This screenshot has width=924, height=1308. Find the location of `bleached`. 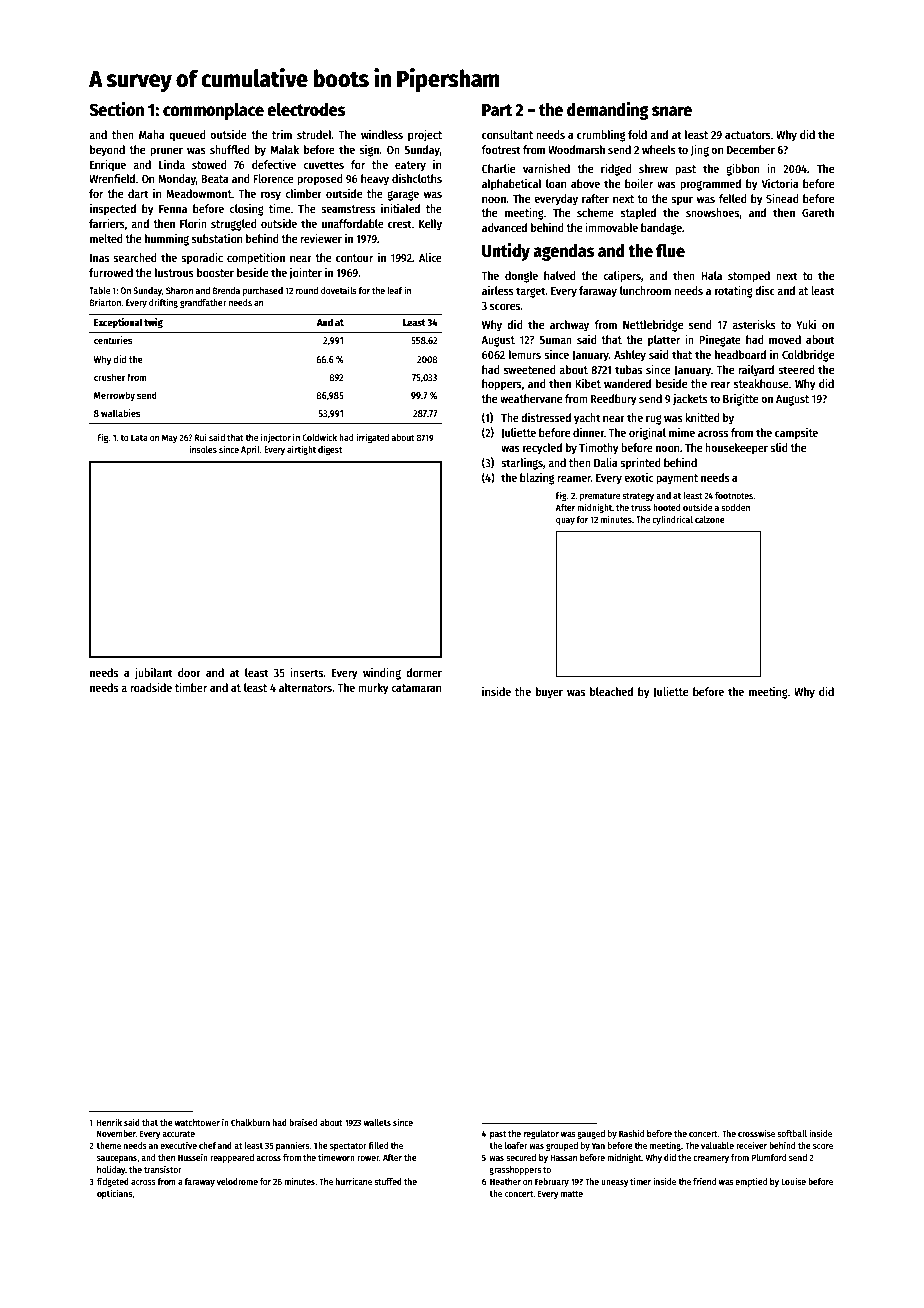

bleached is located at coordinates (611, 691).
